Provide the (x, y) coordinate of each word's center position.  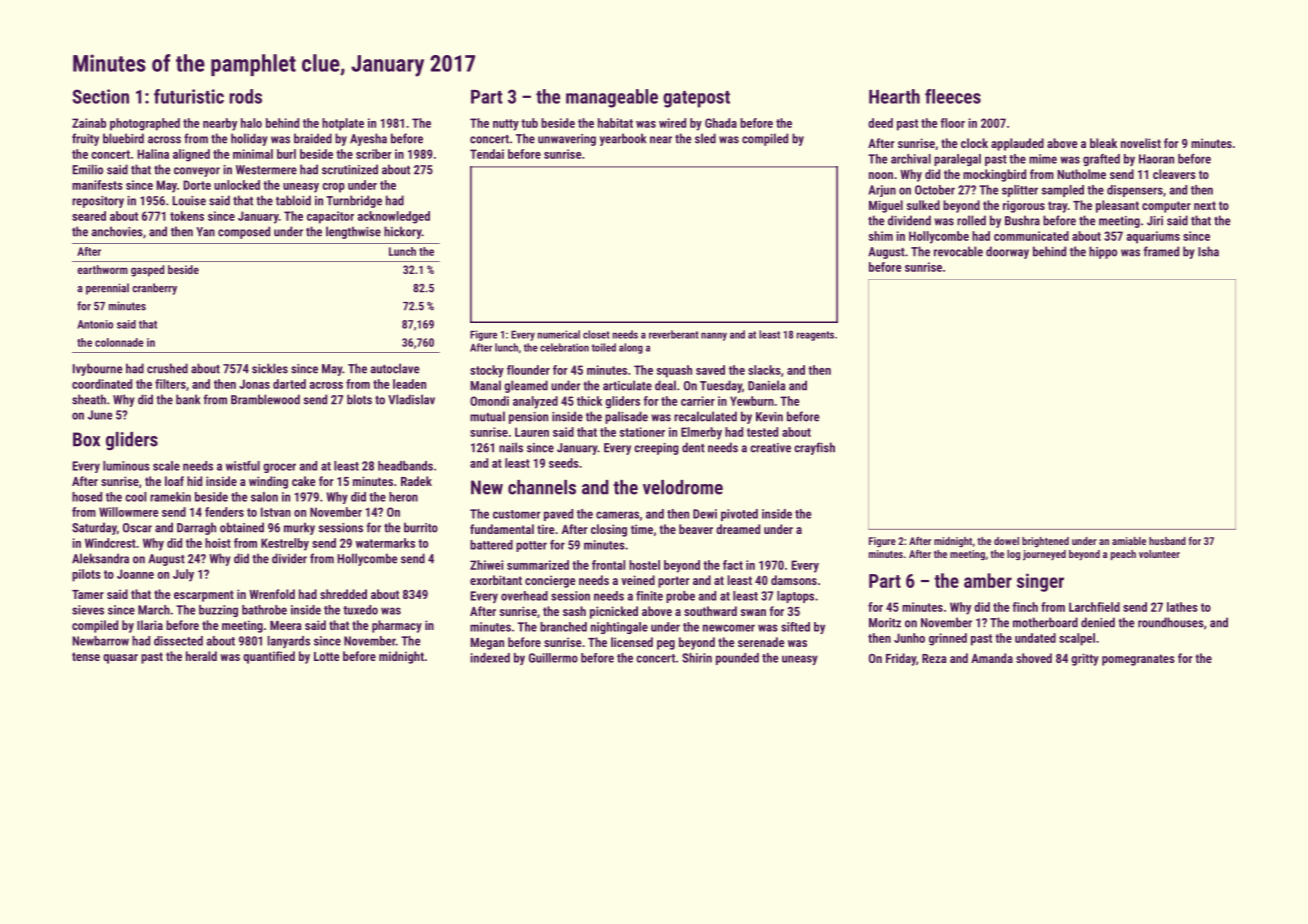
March (154, 610)
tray (1058, 207)
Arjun (882, 191)
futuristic (189, 96)
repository (98, 202)
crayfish (814, 448)
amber (988, 580)
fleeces (953, 96)
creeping (656, 449)
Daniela (766, 385)
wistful (243, 466)
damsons (794, 580)
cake (304, 481)
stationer (642, 432)
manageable (612, 98)
